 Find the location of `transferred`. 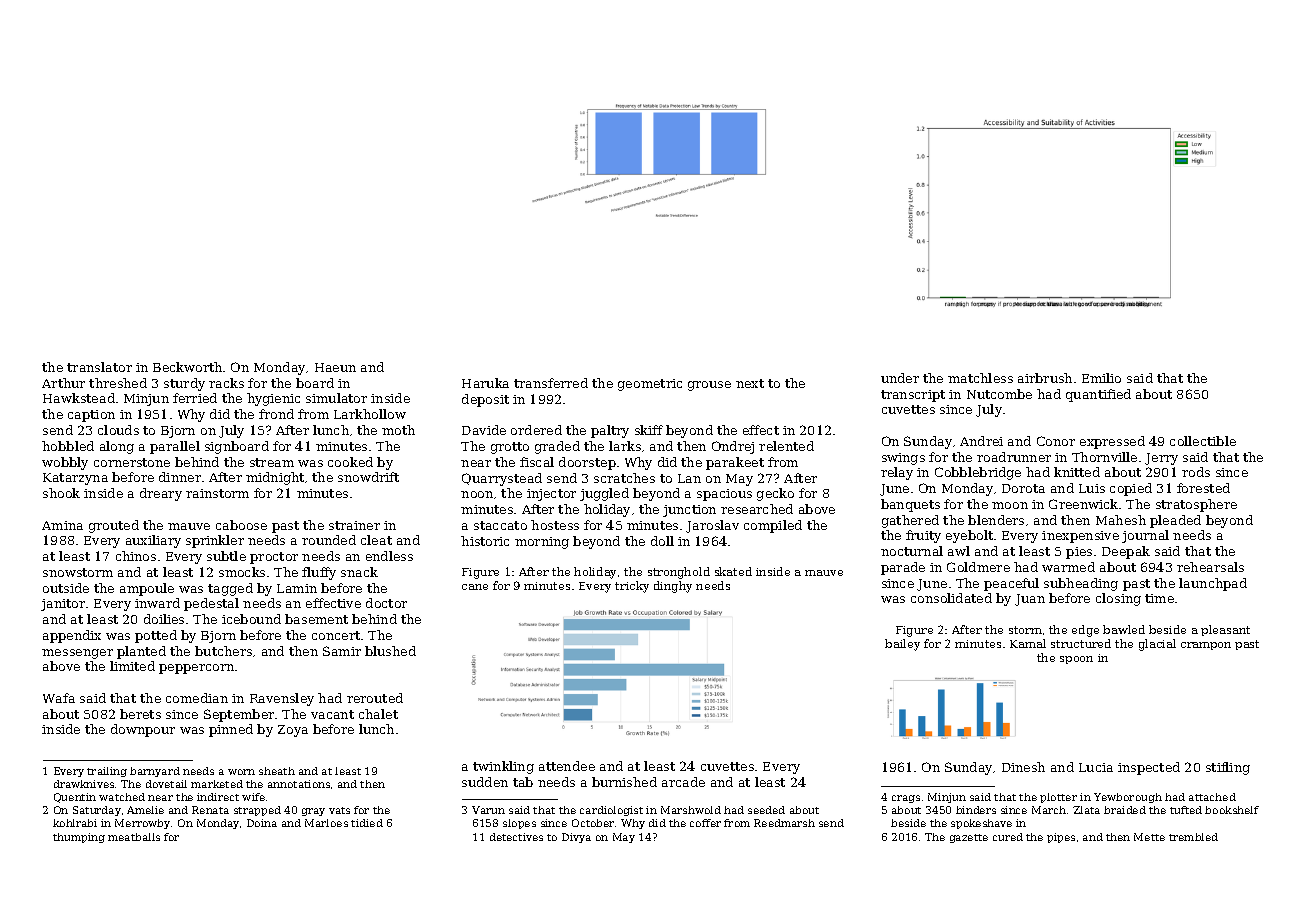

transferred is located at coordinates (551, 383).
